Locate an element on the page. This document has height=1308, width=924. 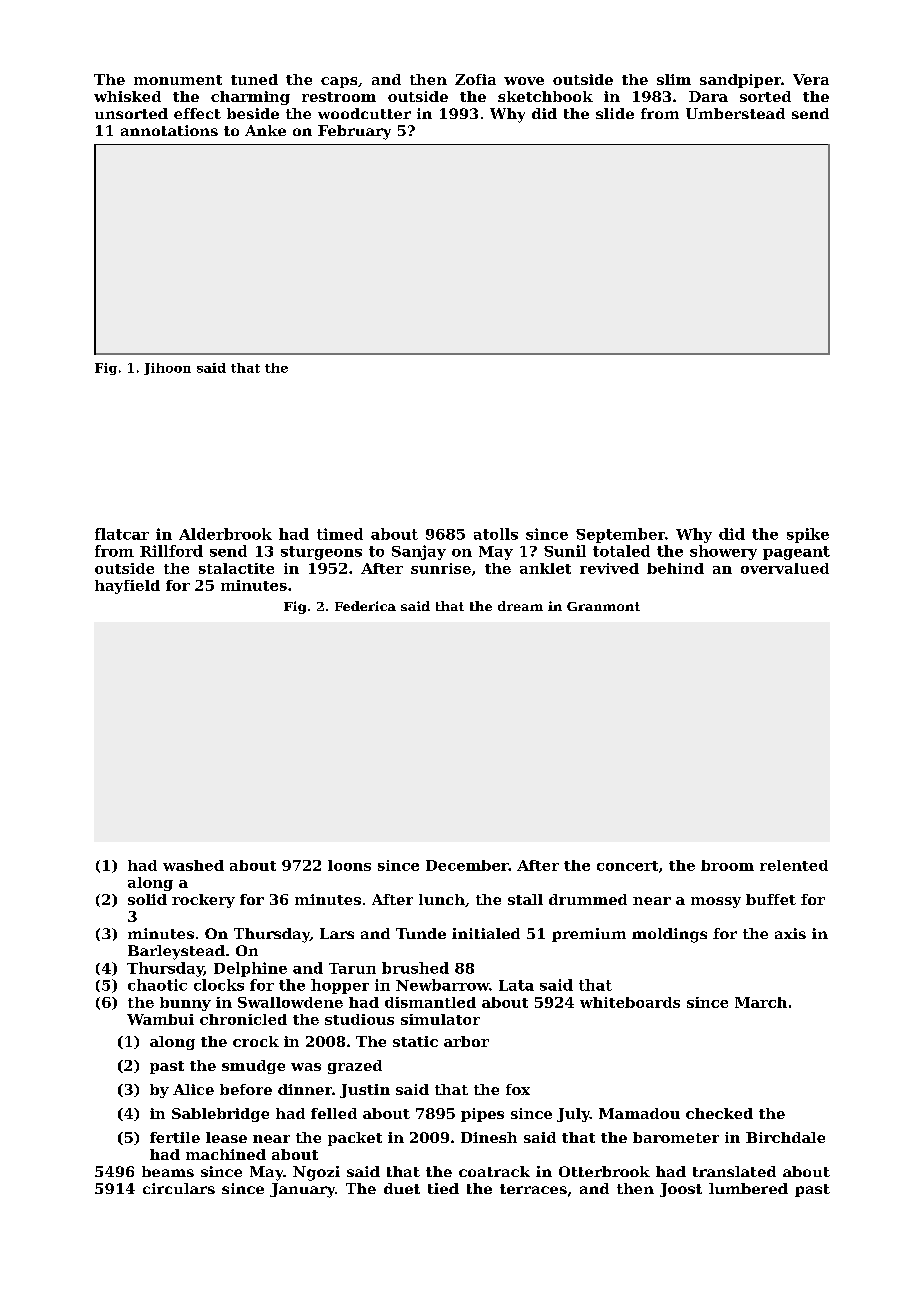
sketchbook is located at coordinates (545, 96).
